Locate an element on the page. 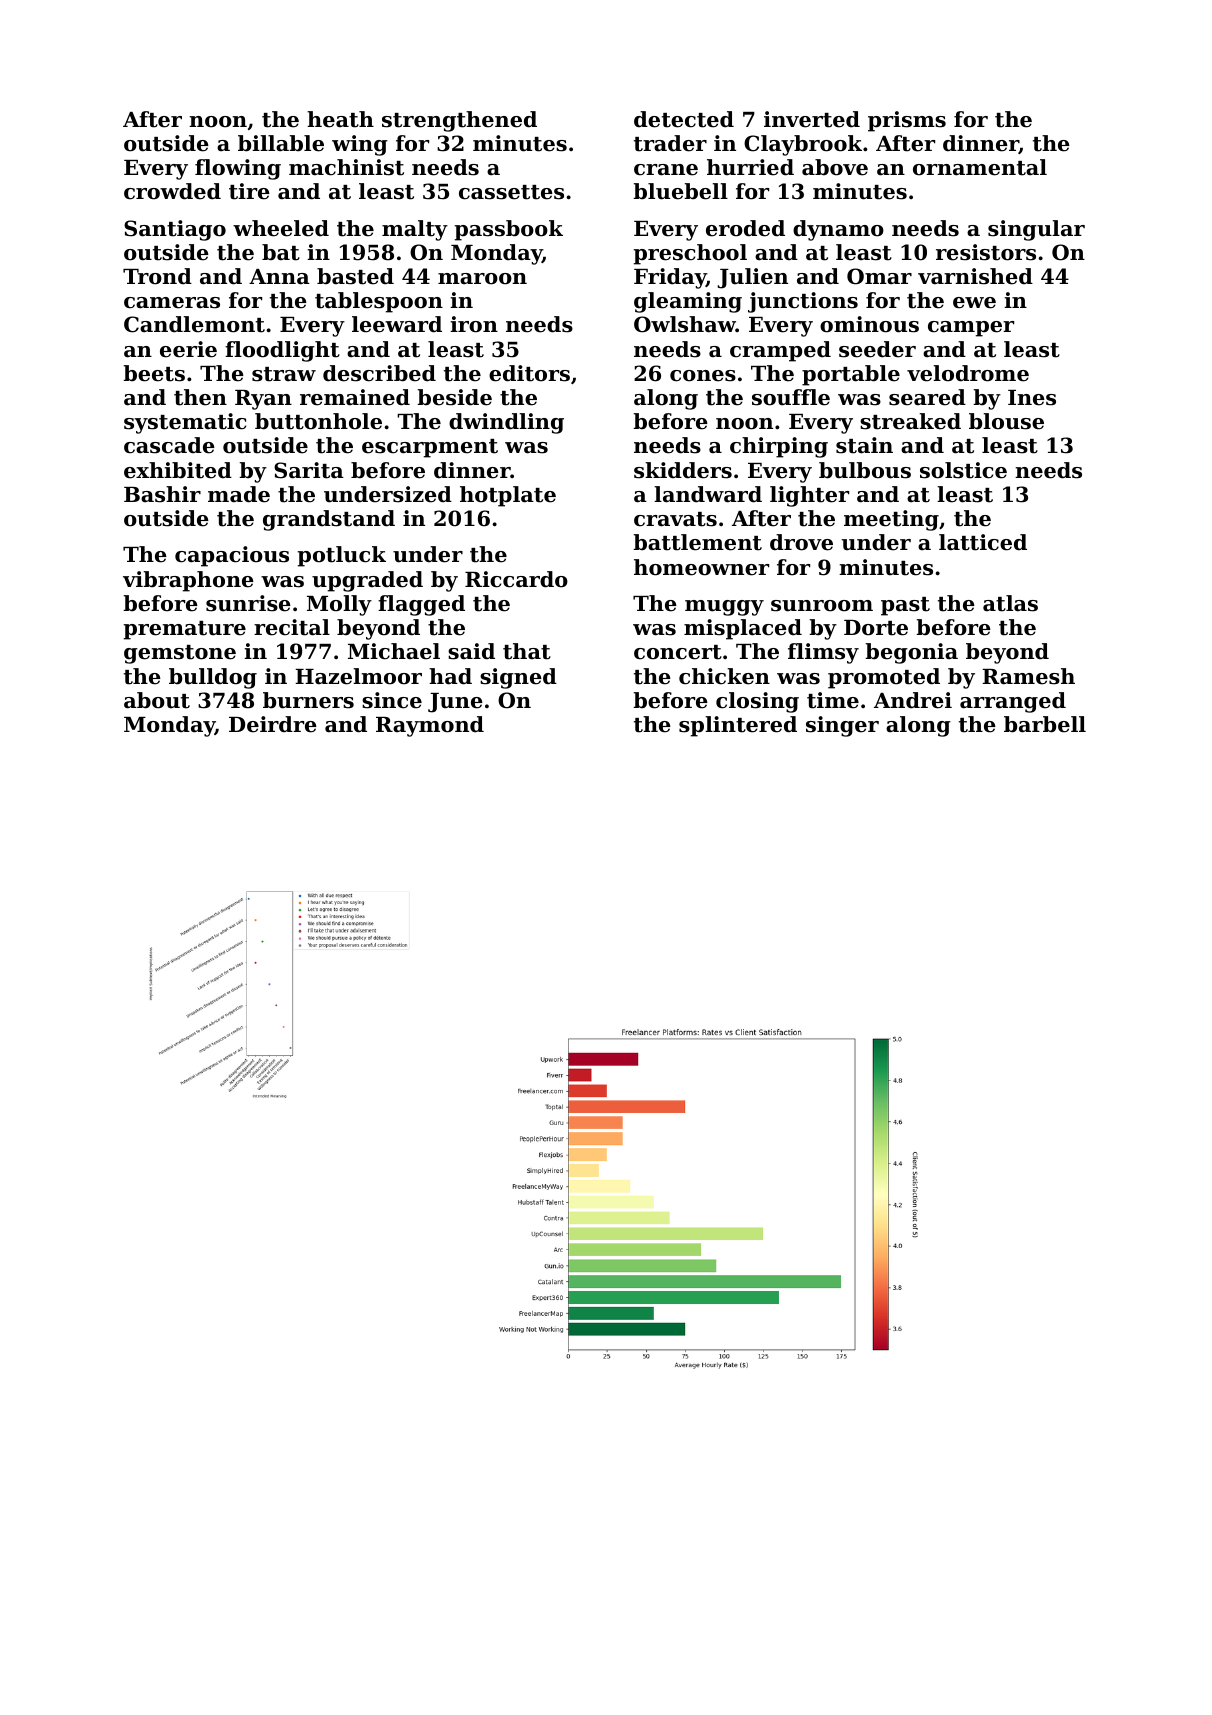  floodlight is located at coordinates (282, 351).
